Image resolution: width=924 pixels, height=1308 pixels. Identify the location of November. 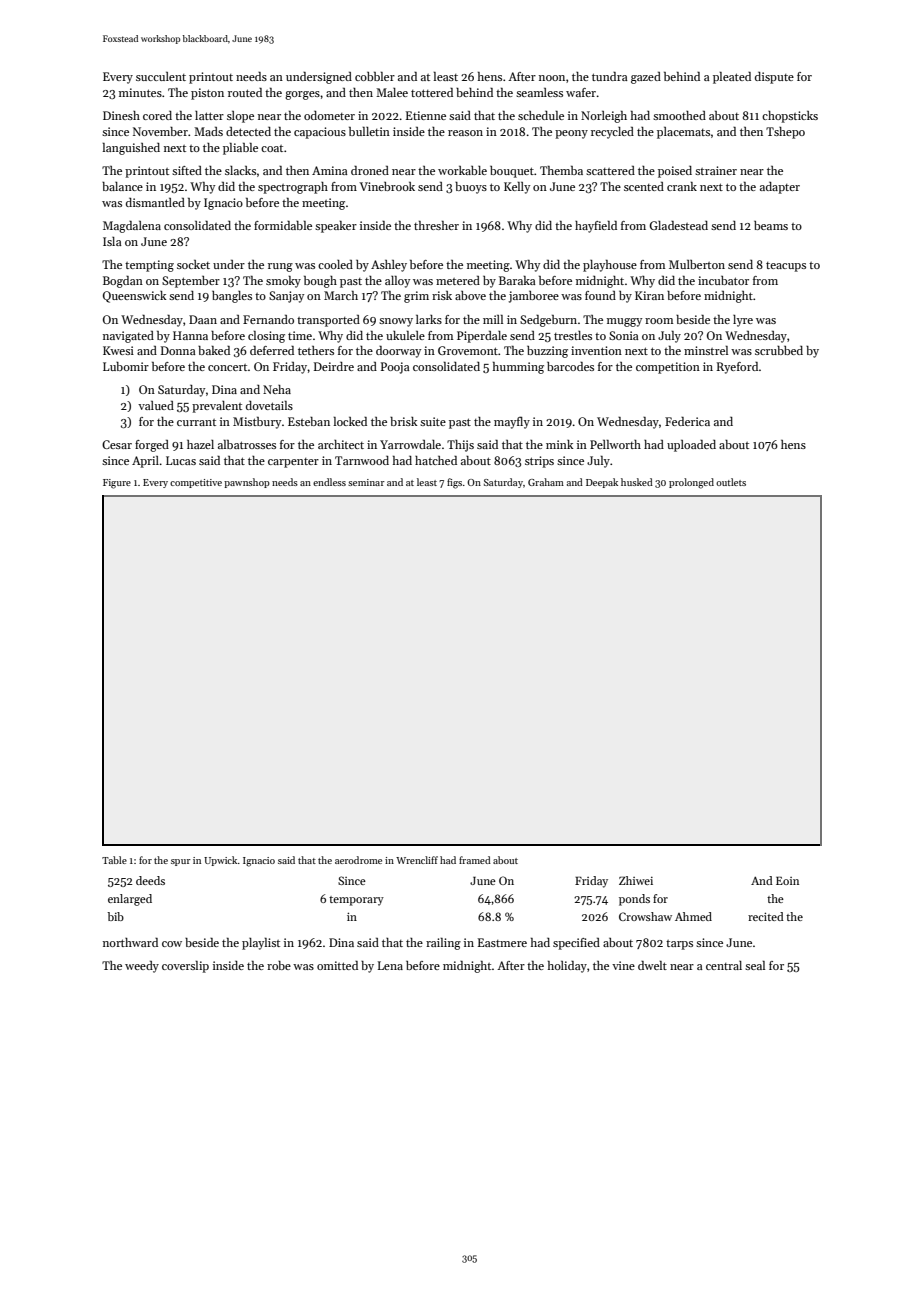
(160, 131).
